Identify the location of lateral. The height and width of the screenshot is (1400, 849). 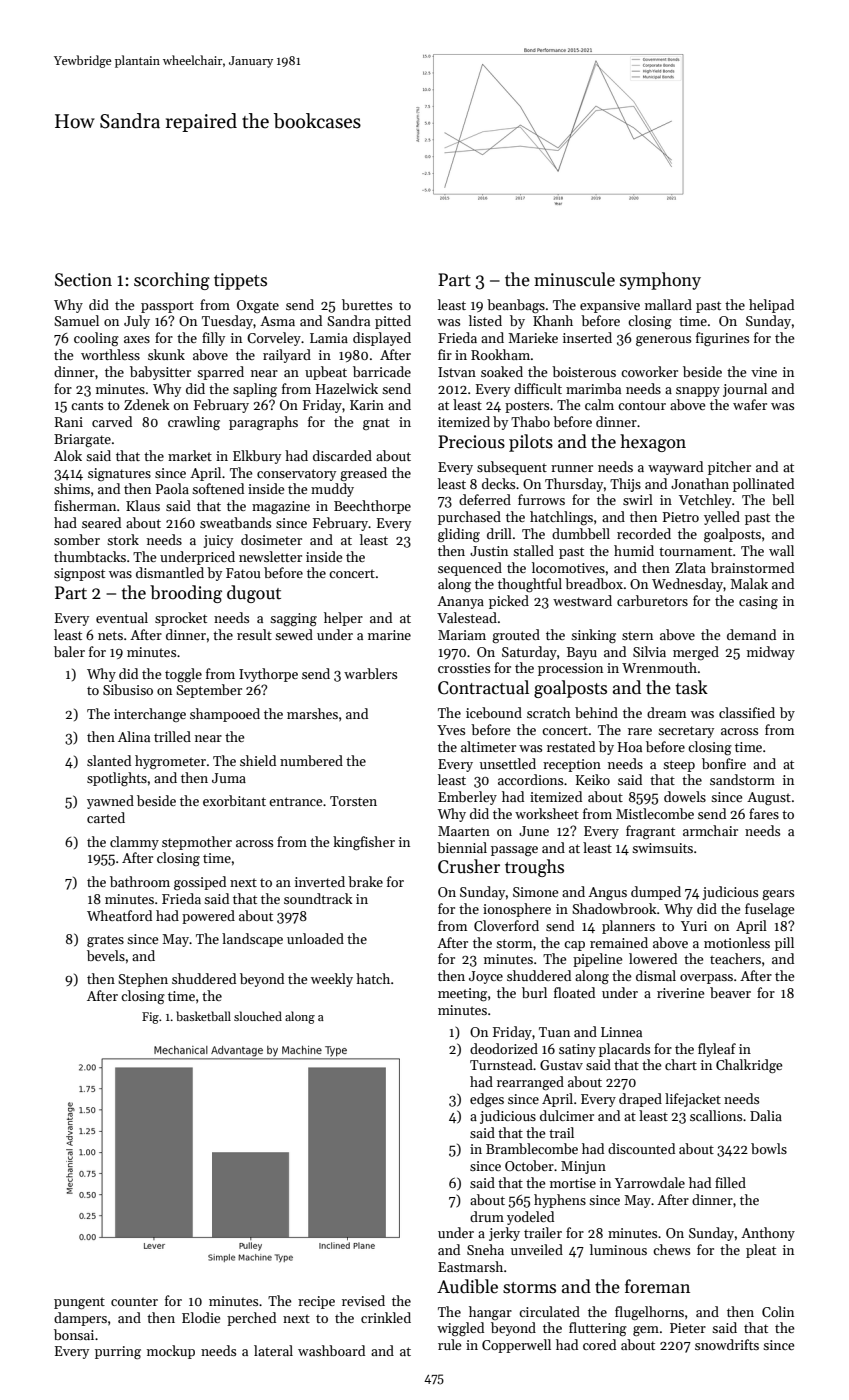
(273, 1350).
